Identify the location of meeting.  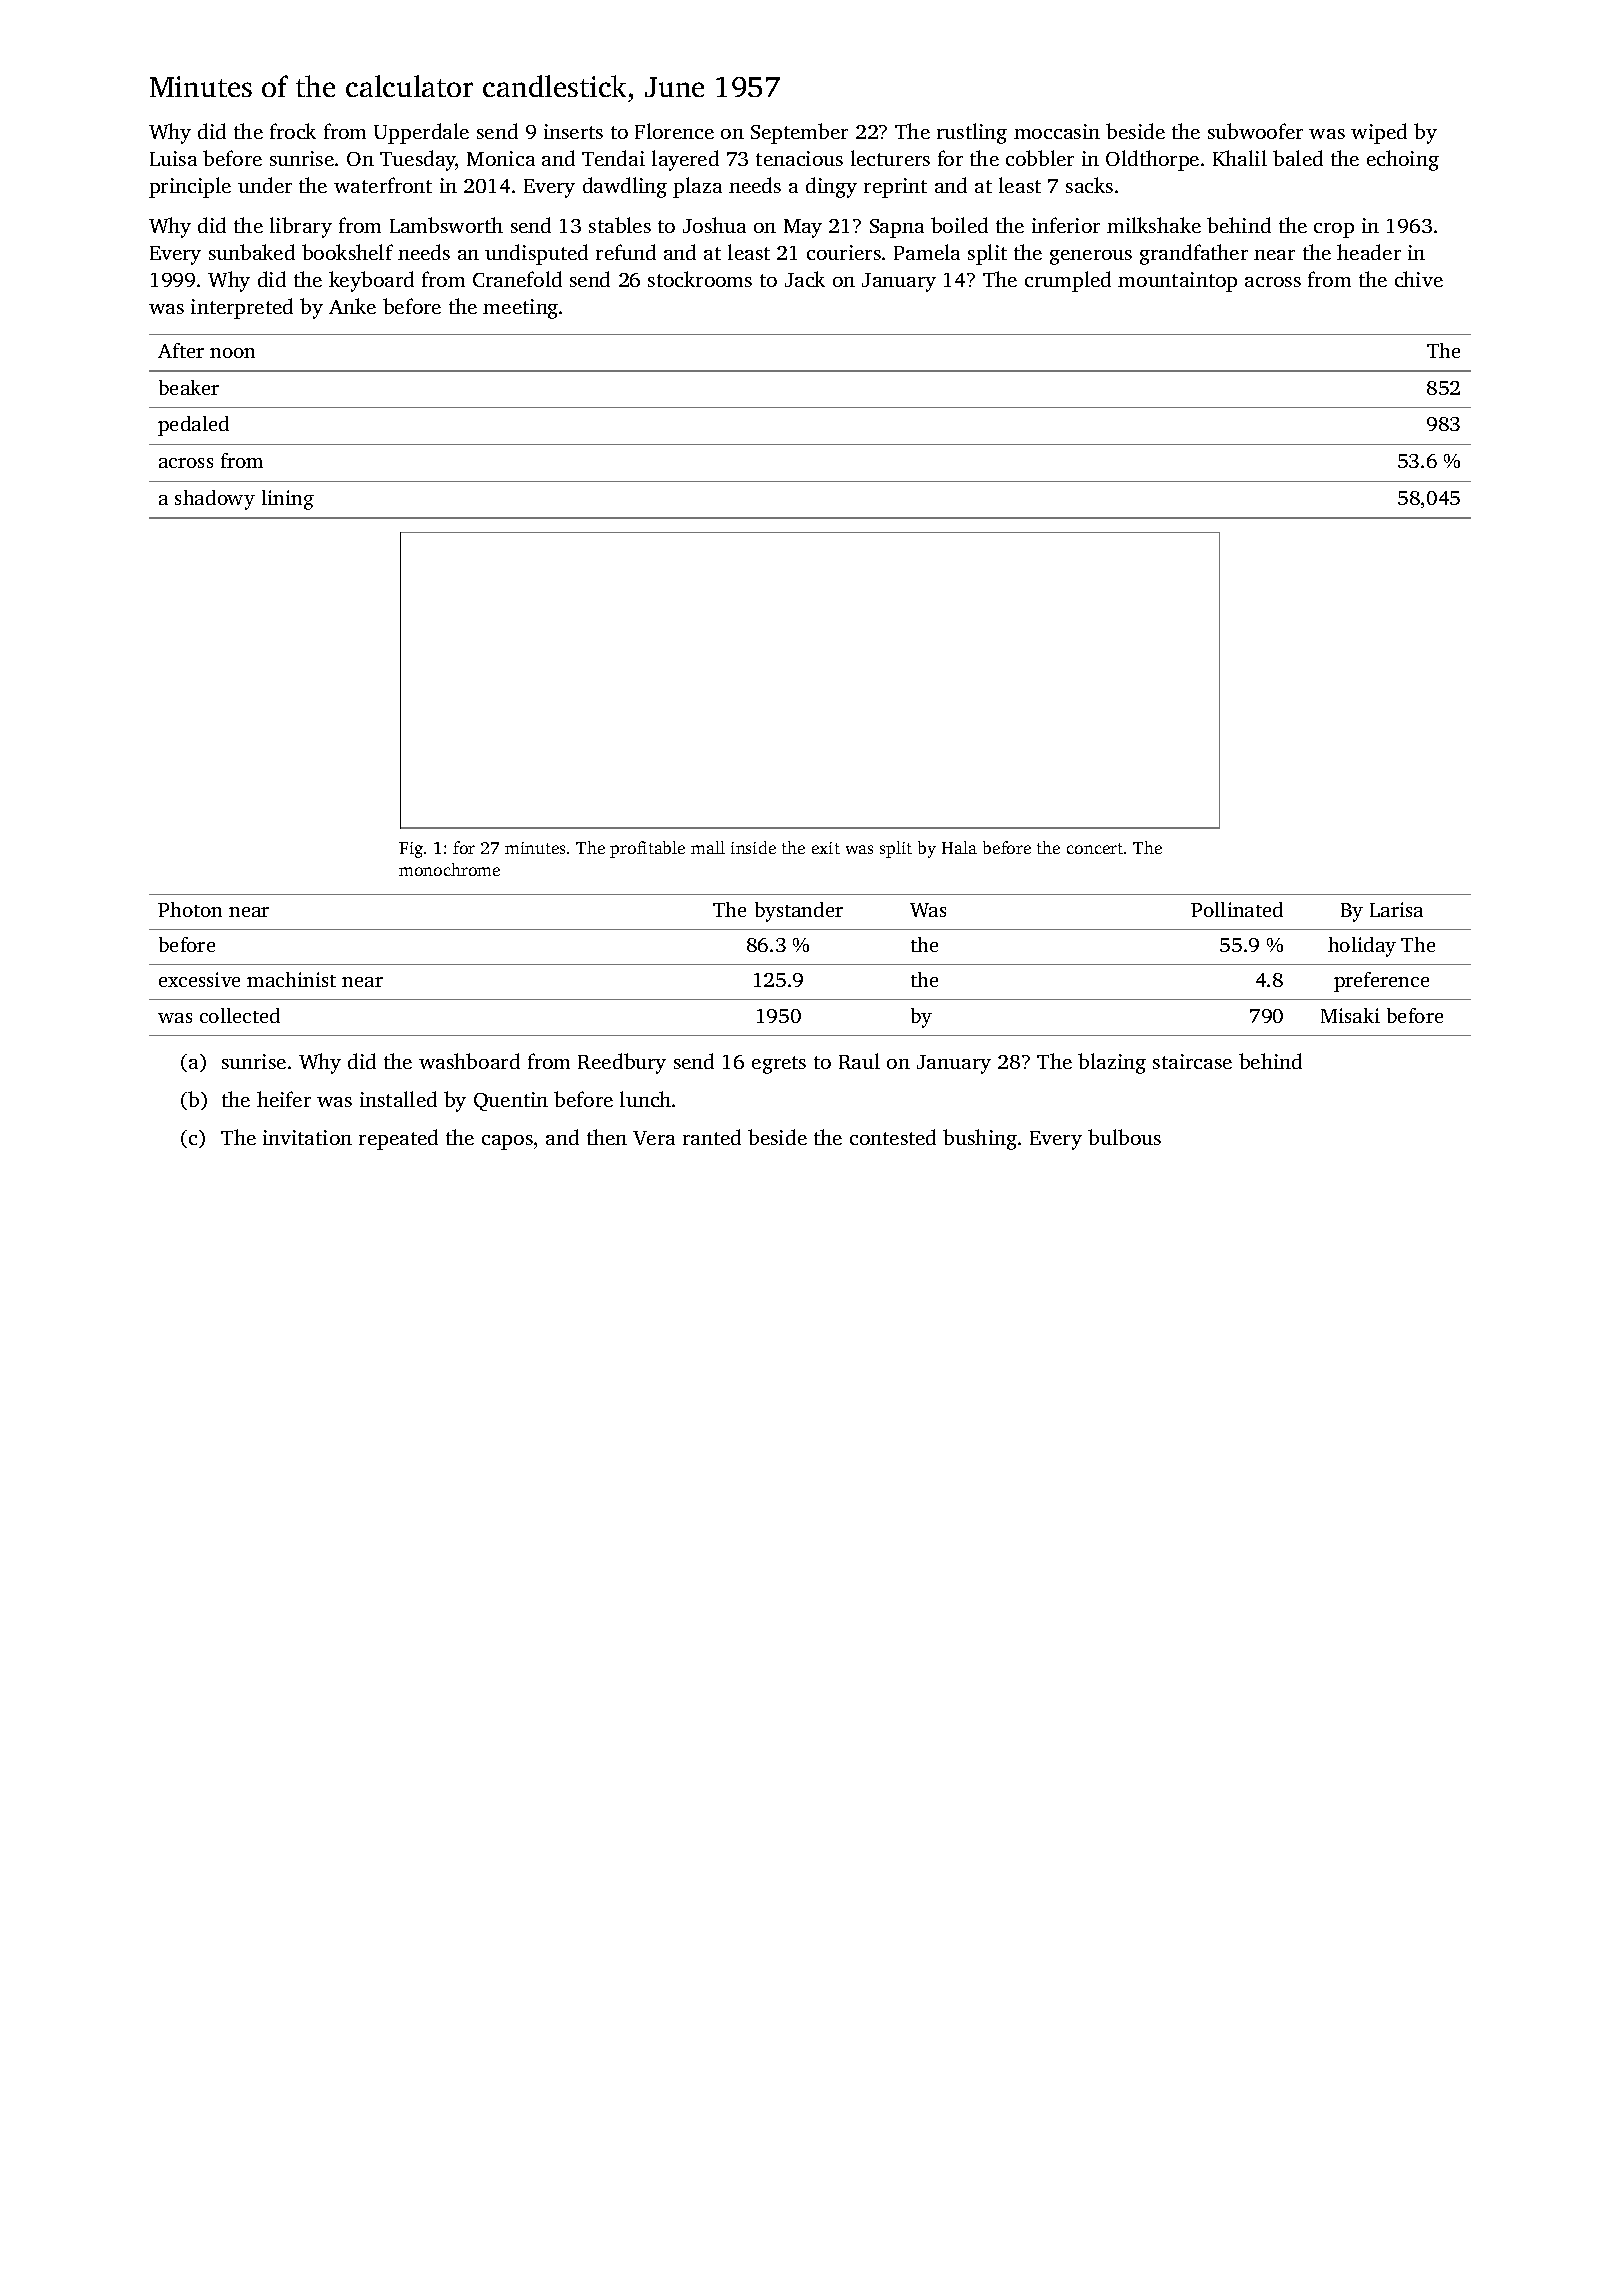
(520, 309).
